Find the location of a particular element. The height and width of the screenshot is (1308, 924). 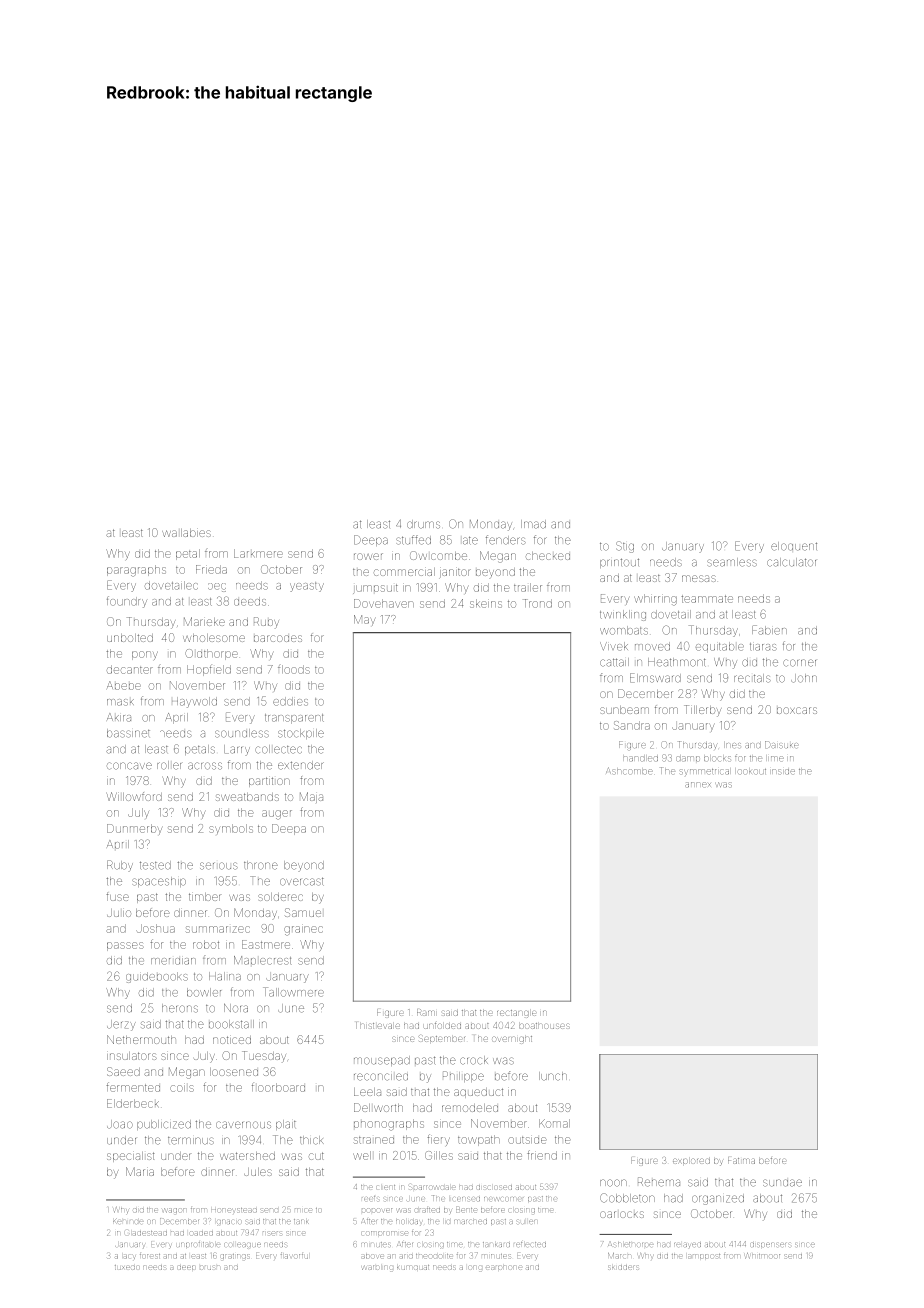

Maja is located at coordinates (311, 797).
